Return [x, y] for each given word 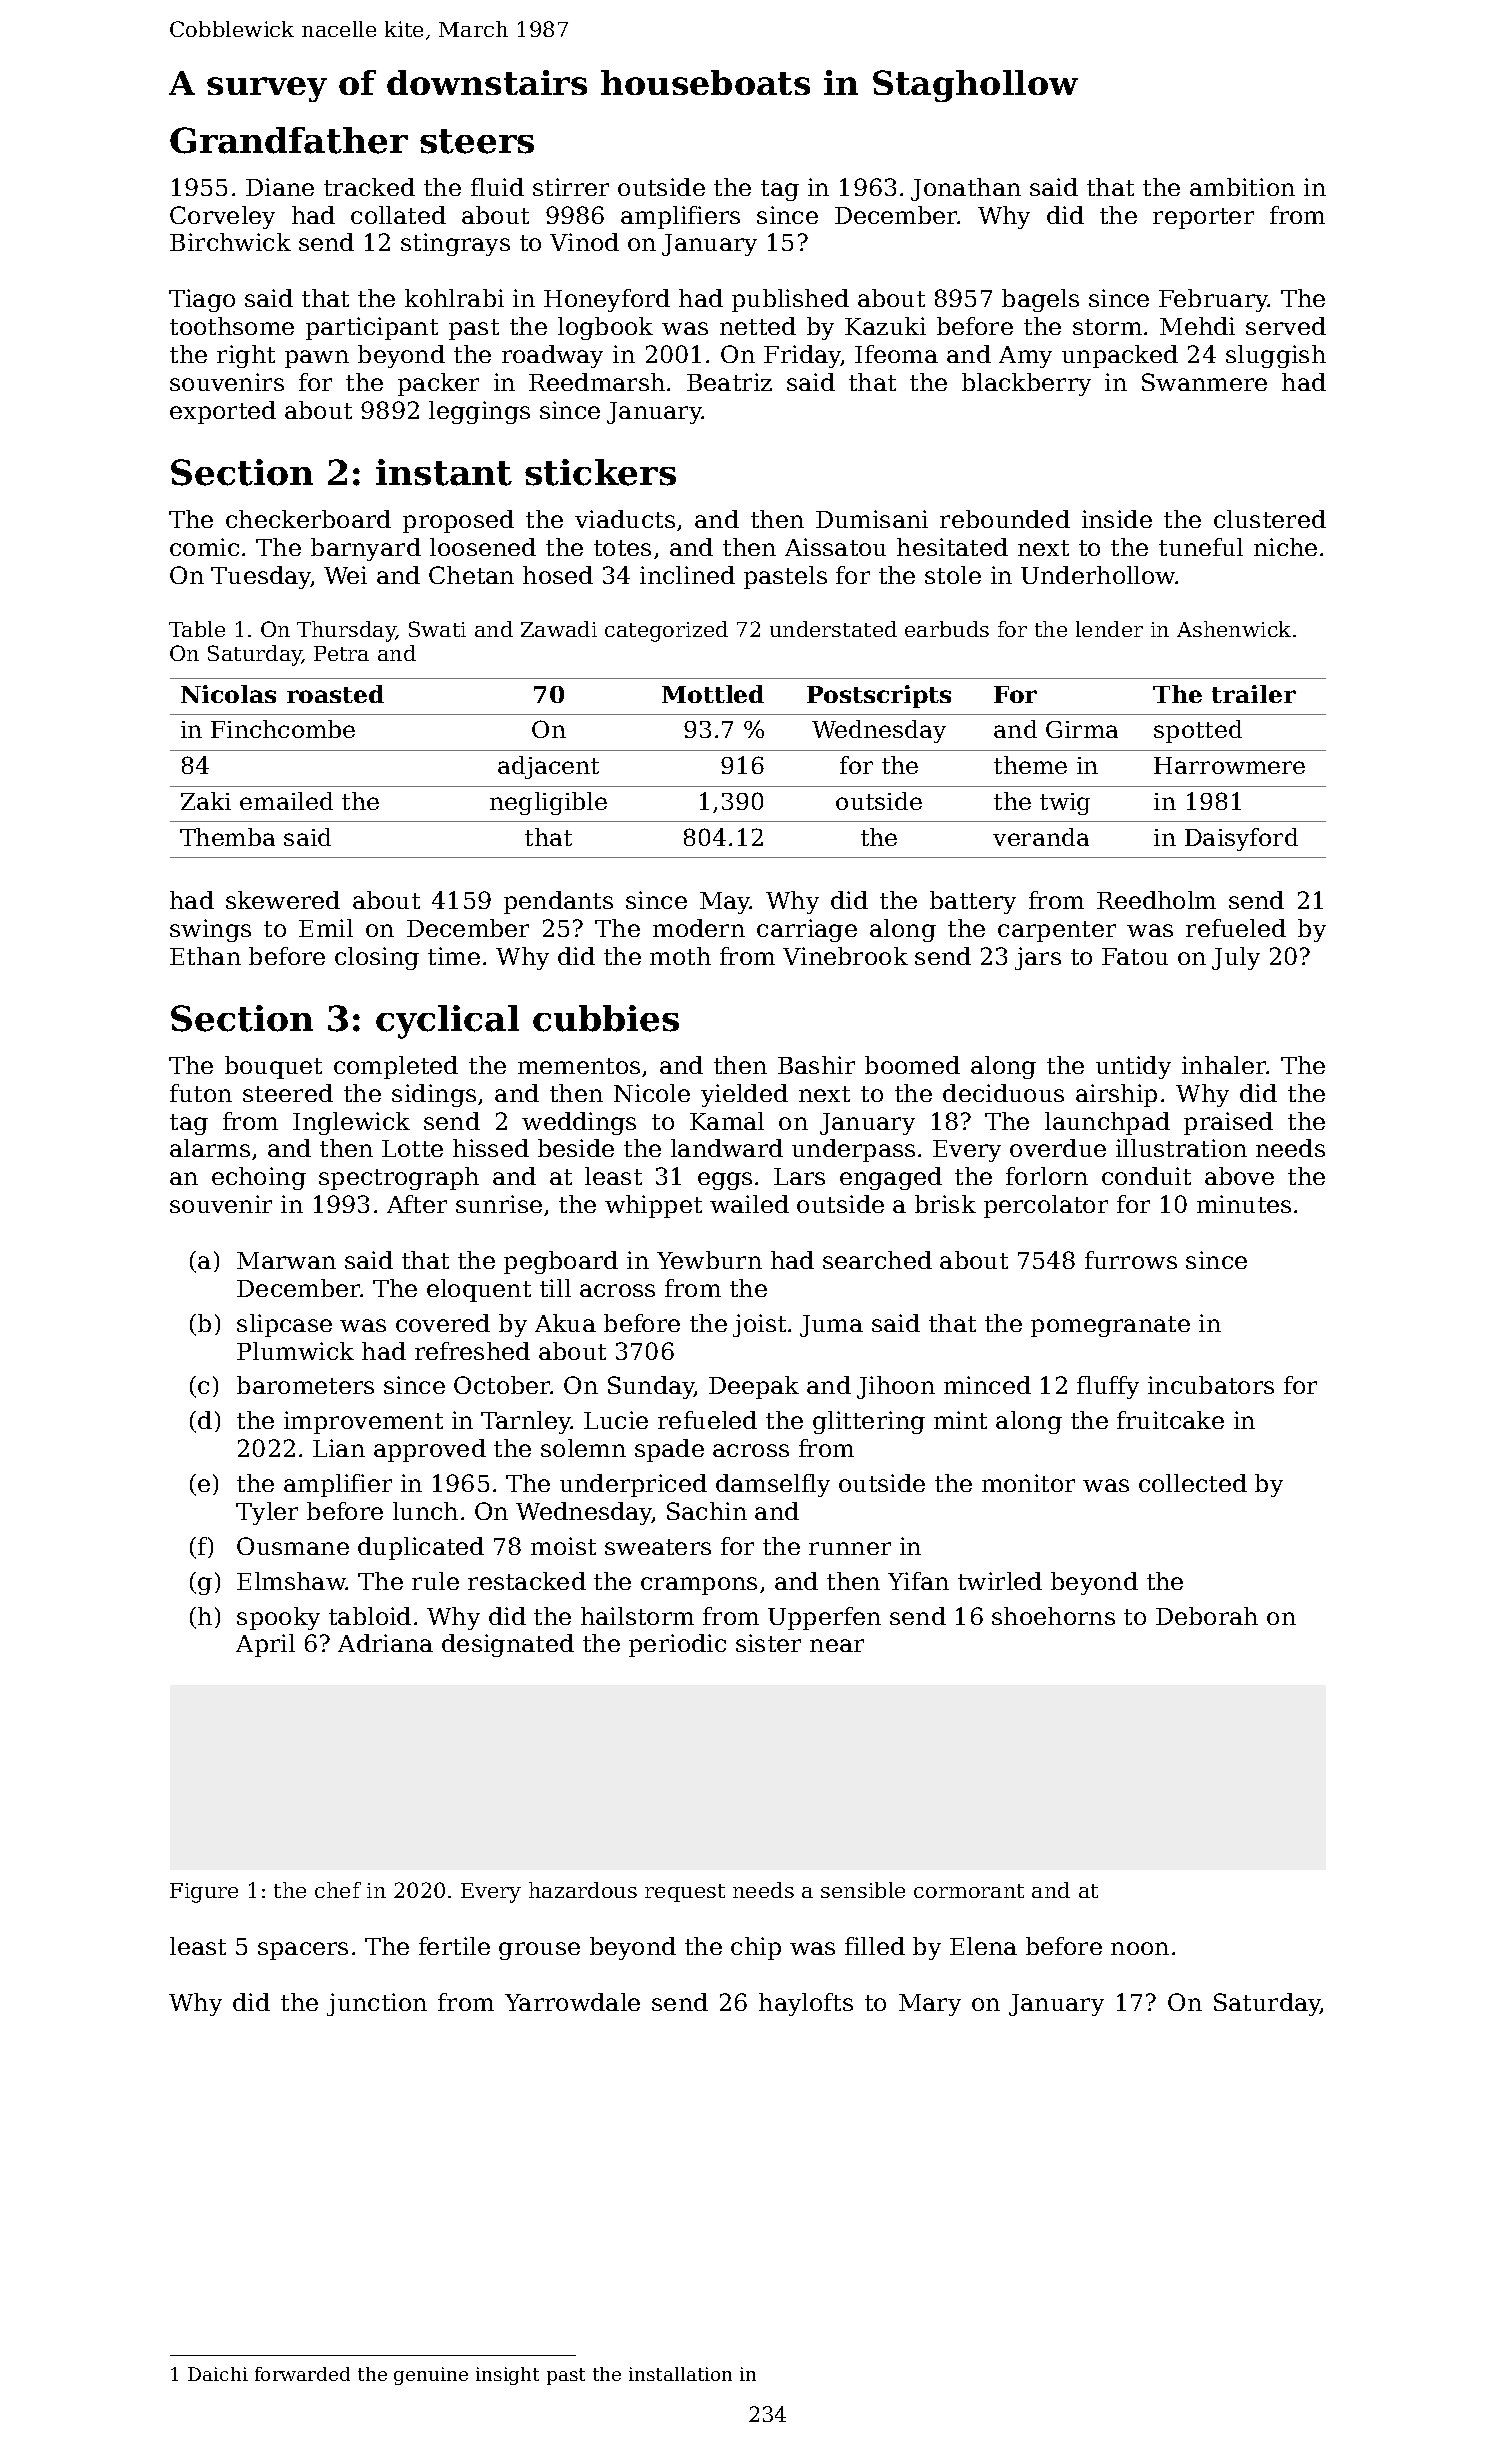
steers [477, 141]
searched [877, 1260]
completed [396, 1067]
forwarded [302, 2374]
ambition [1242, 187]
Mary [930, 2005]
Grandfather [289, 140]
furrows [1131, 1260]
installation [680, 2374]
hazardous [583, 1890]
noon [1140, 1948]
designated [508, 1645]
